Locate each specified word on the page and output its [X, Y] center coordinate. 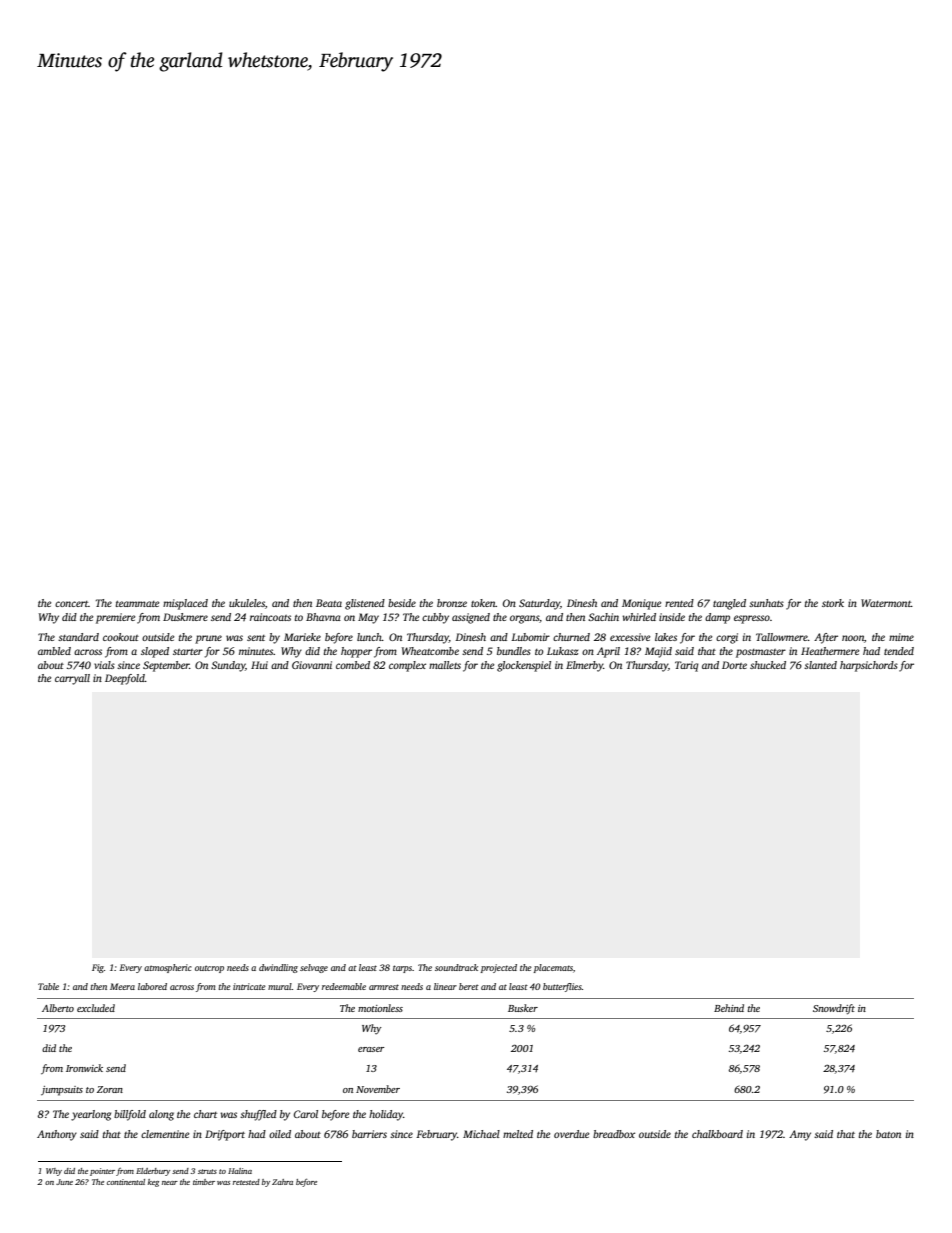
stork [833, 603]
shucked [768, 665]
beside [402, 603]
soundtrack [456, 967]
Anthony [57, 1135]
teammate [137, 603]
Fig [98, 968]
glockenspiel [524, 666]
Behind [729, 1008]
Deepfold [125, 679]
